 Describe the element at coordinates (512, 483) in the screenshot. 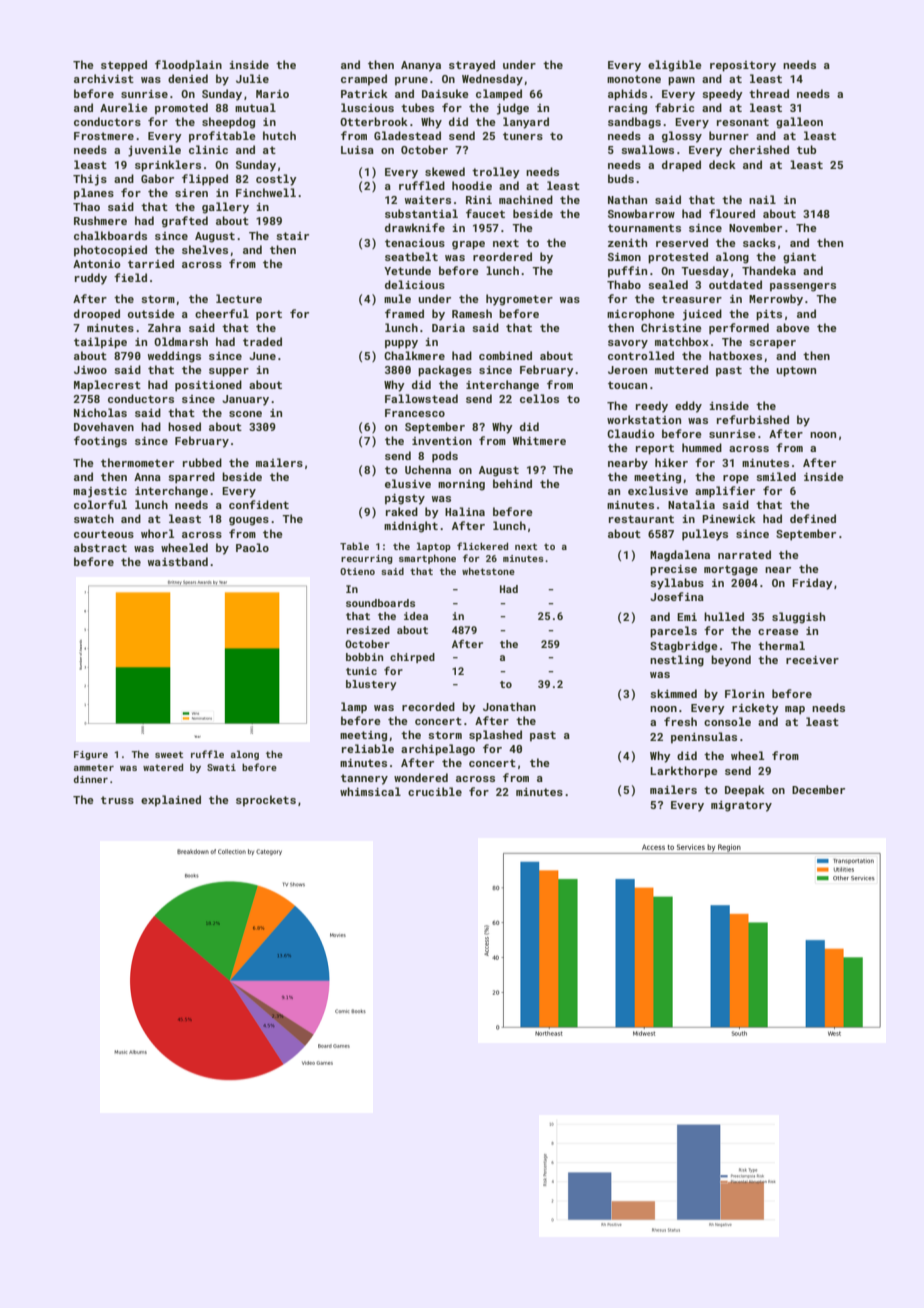

I see `behind` at that location.
